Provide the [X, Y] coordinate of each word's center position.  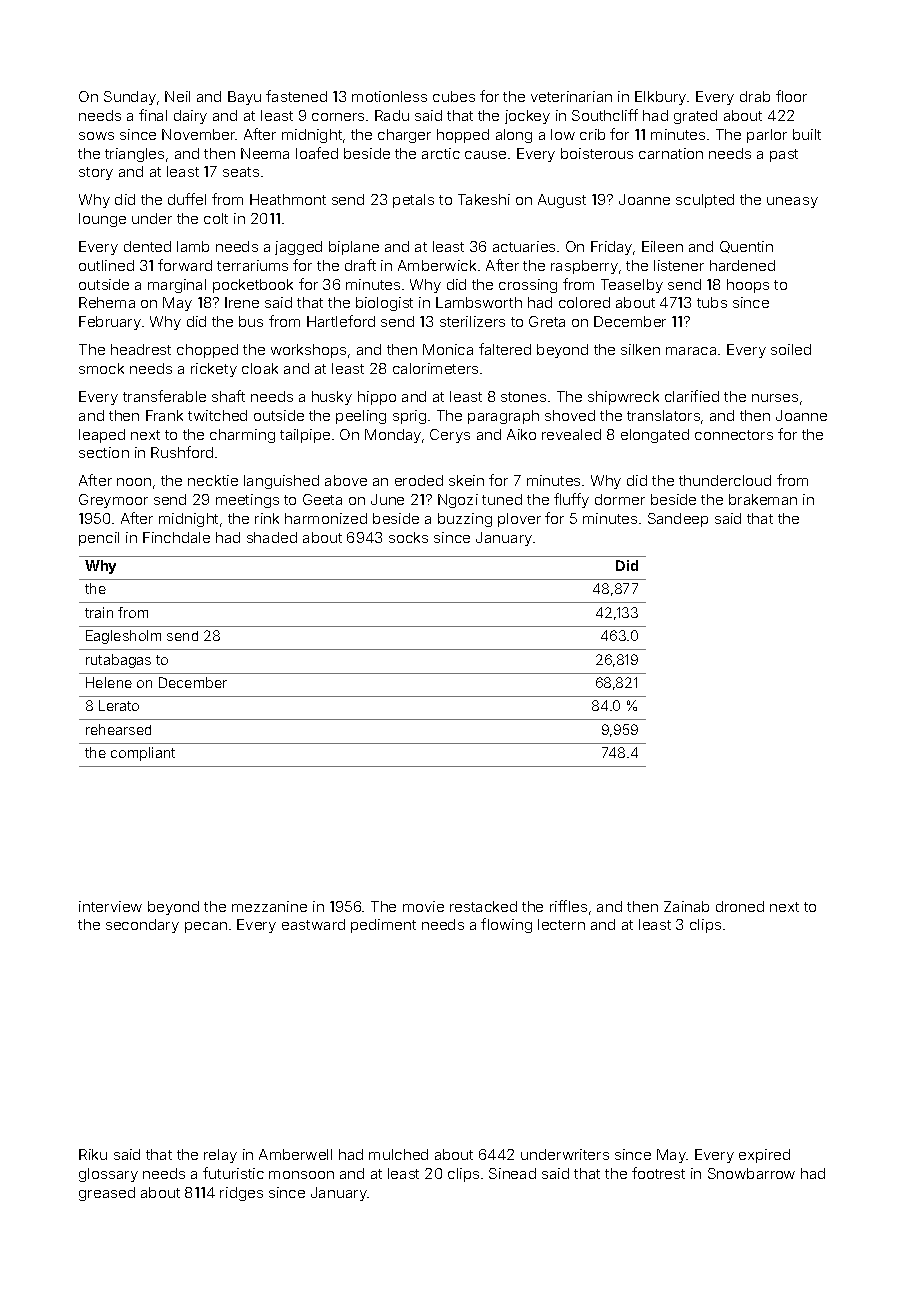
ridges [241, 1194]
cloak [260, 368]
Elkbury [660, 98]
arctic [441, 153]
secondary [142, 926]
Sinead [512, 1173]
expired [764, 1156]
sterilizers [472, 321]
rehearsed [118, 729]
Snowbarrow [751, 1173]
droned [740, 906]
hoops [748, 286]
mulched [398, 1154]
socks [408, 537]
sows [96, 136]
